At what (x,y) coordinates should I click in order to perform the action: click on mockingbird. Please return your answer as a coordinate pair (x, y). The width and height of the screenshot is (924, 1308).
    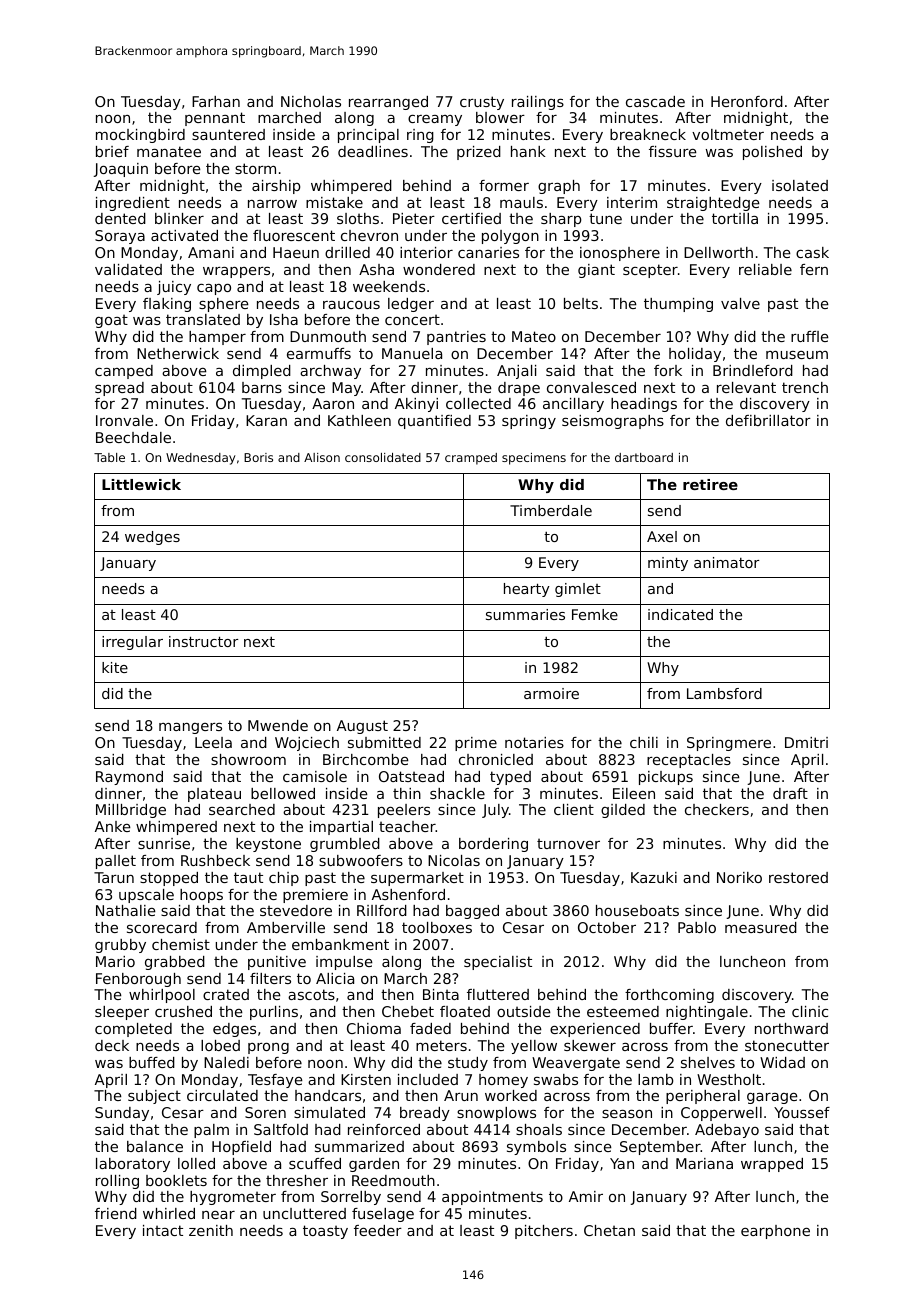
    Looking at the image, I should click on (140, 136).
